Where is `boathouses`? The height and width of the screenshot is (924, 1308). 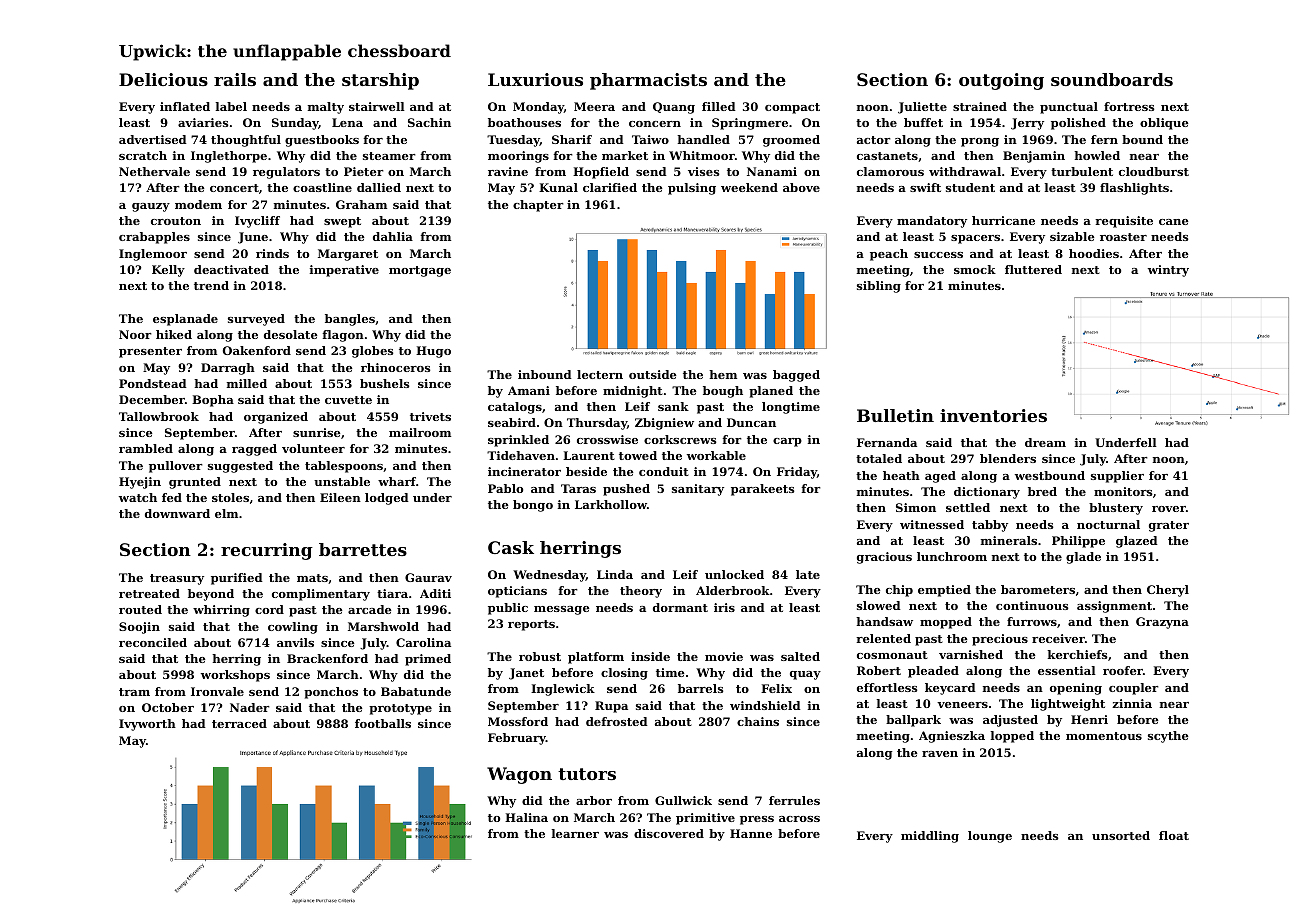 boathouses is located at coordinates (524, 122).
